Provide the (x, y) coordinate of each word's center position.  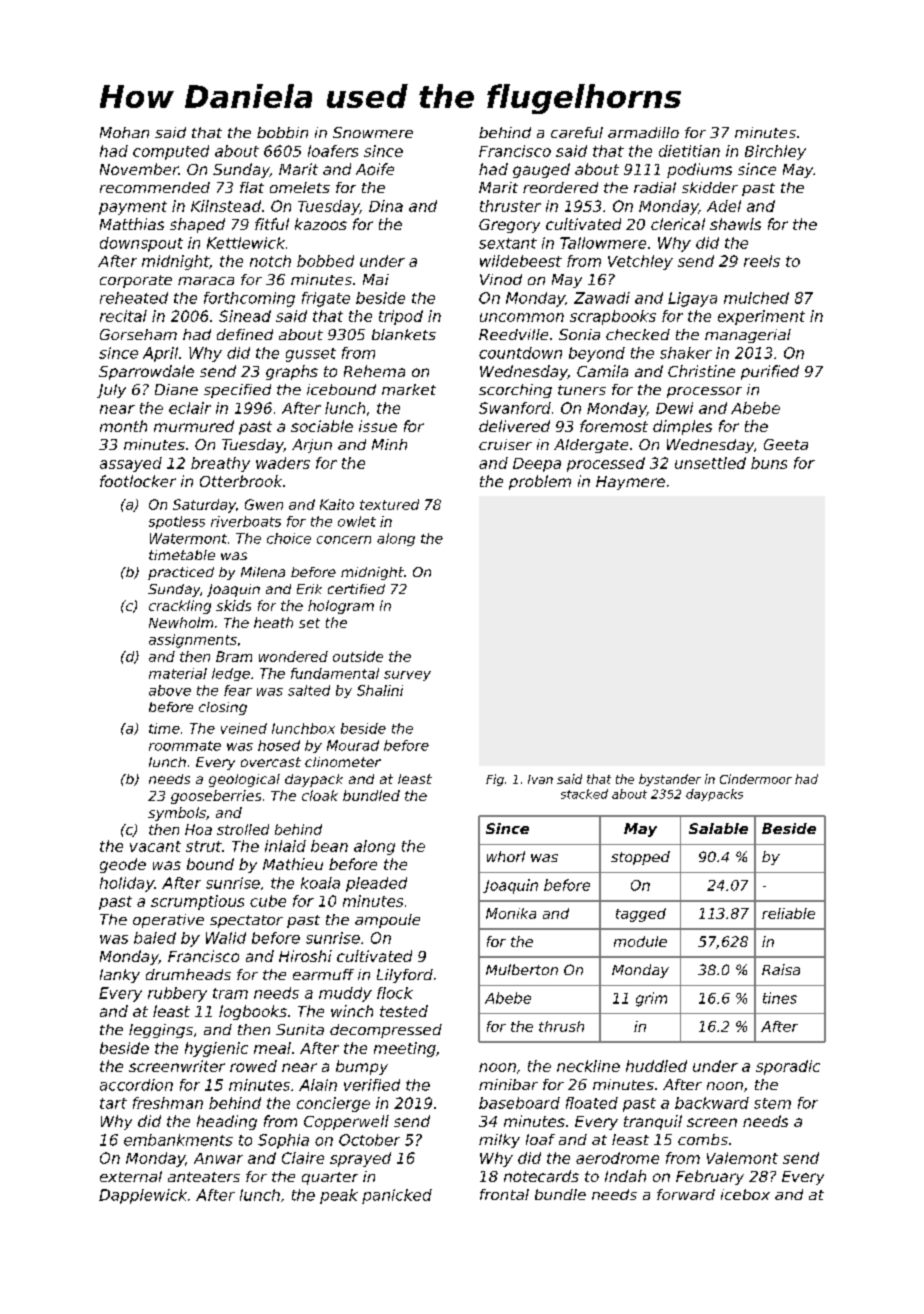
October (369, 1140)
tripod (401, 317)
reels (762, 261)
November (139, 169)
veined (244, 728)
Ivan (540, 779)
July (111, 391)
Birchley (775, 152)
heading (227, 1122)
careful (577, 132)
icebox (745, 1194)
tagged (641, 915)
